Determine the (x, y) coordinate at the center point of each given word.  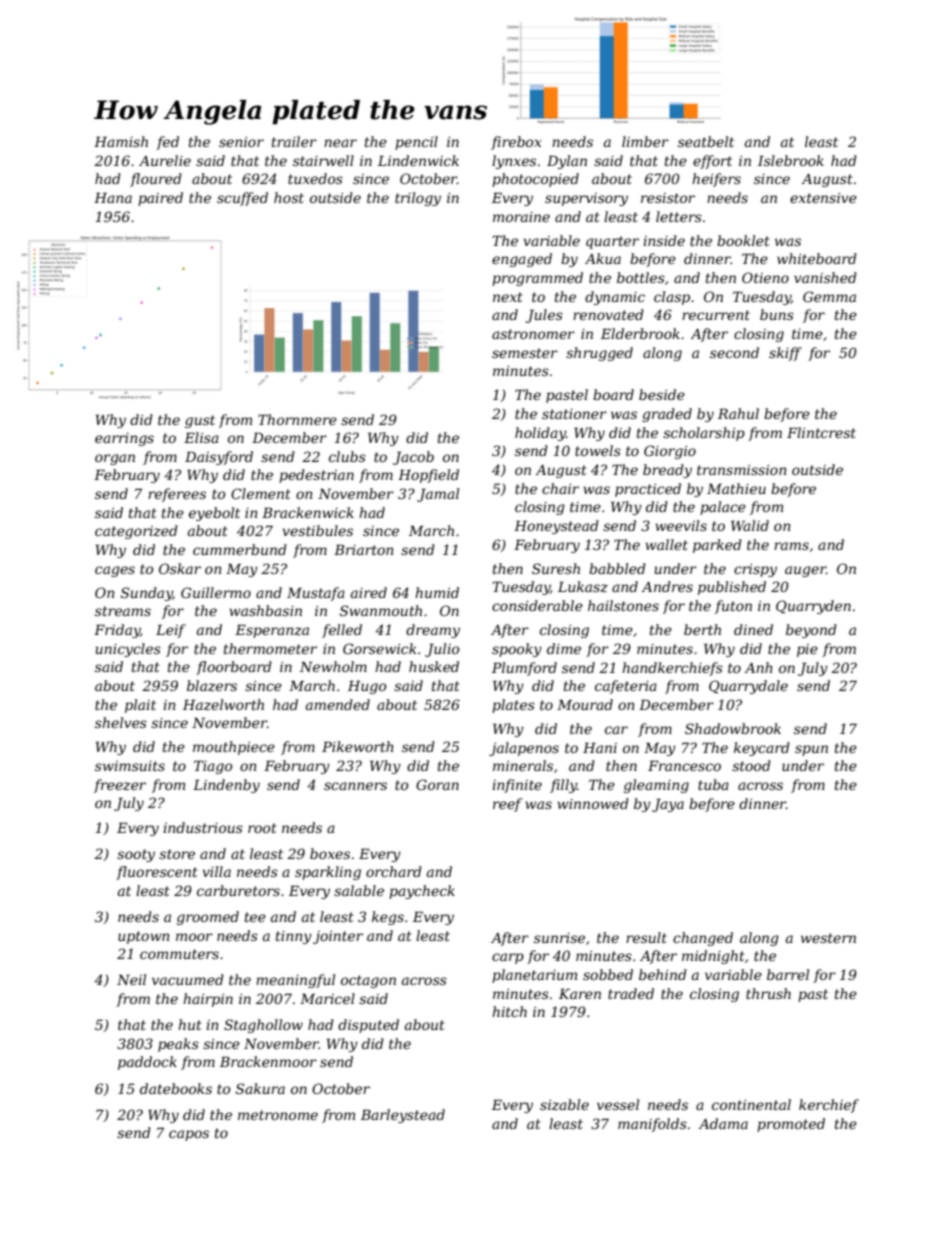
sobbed (608, 974)
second (734, 352)
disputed (368, 1026)
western (828, 938)
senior (241, 142)
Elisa (201, 437)
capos (189, 1135)
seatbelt (706, 141)
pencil (416, 143)
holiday (540, 434)
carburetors (238, 890)
